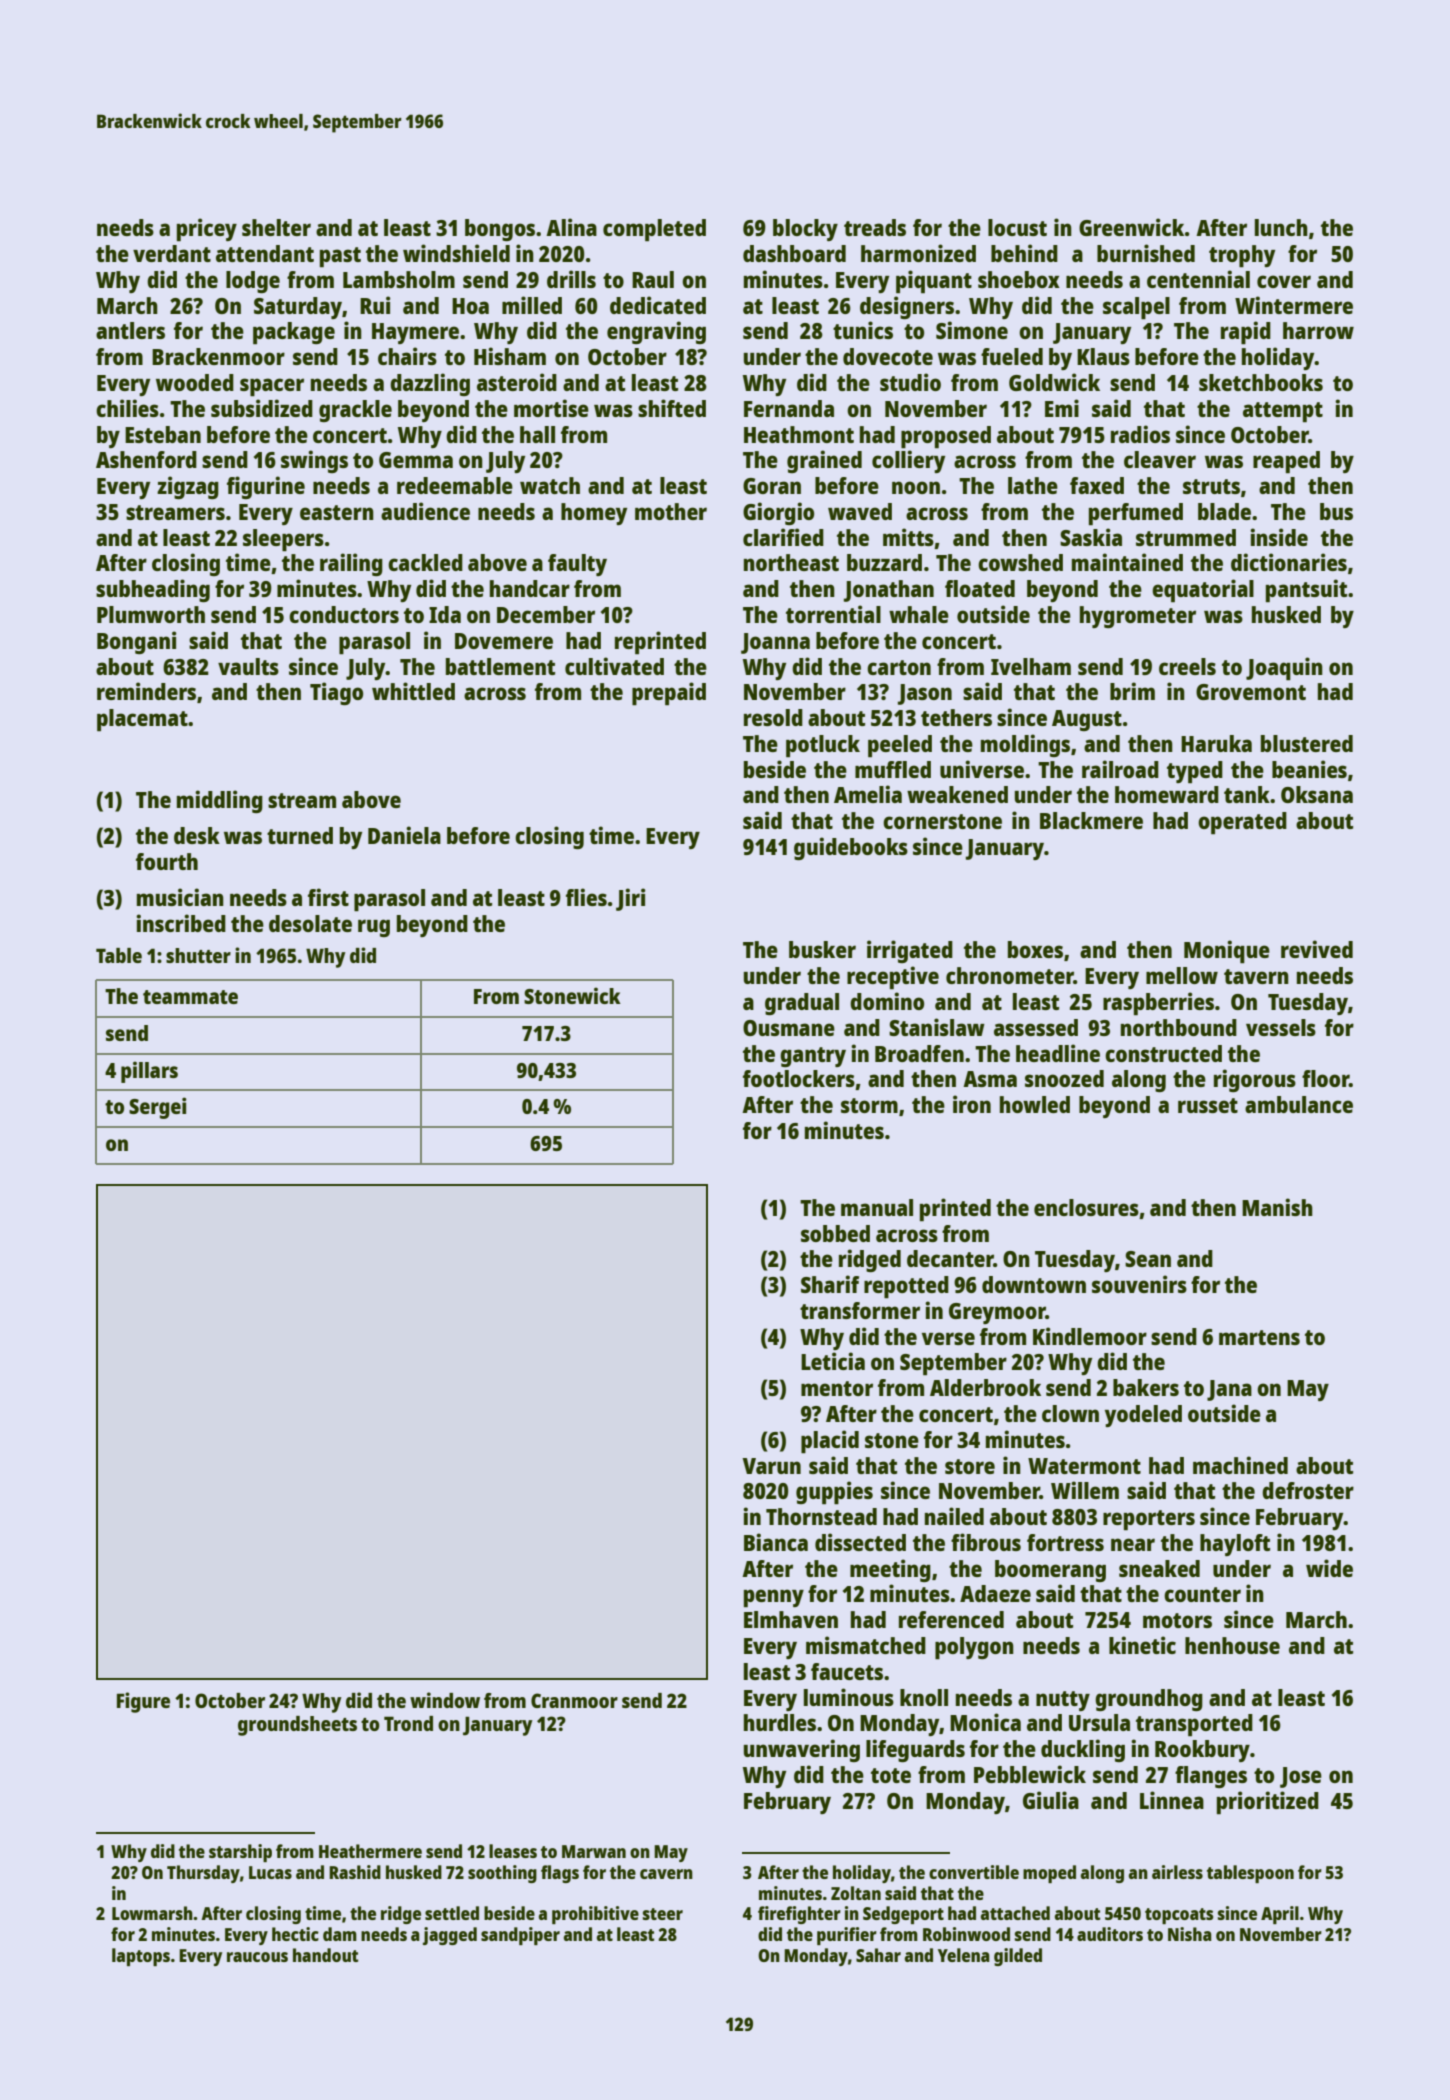  What do you see at coordinates (849, 1697) in the screenshot?
I see `luminous` at bounding box center [849, 1697].
